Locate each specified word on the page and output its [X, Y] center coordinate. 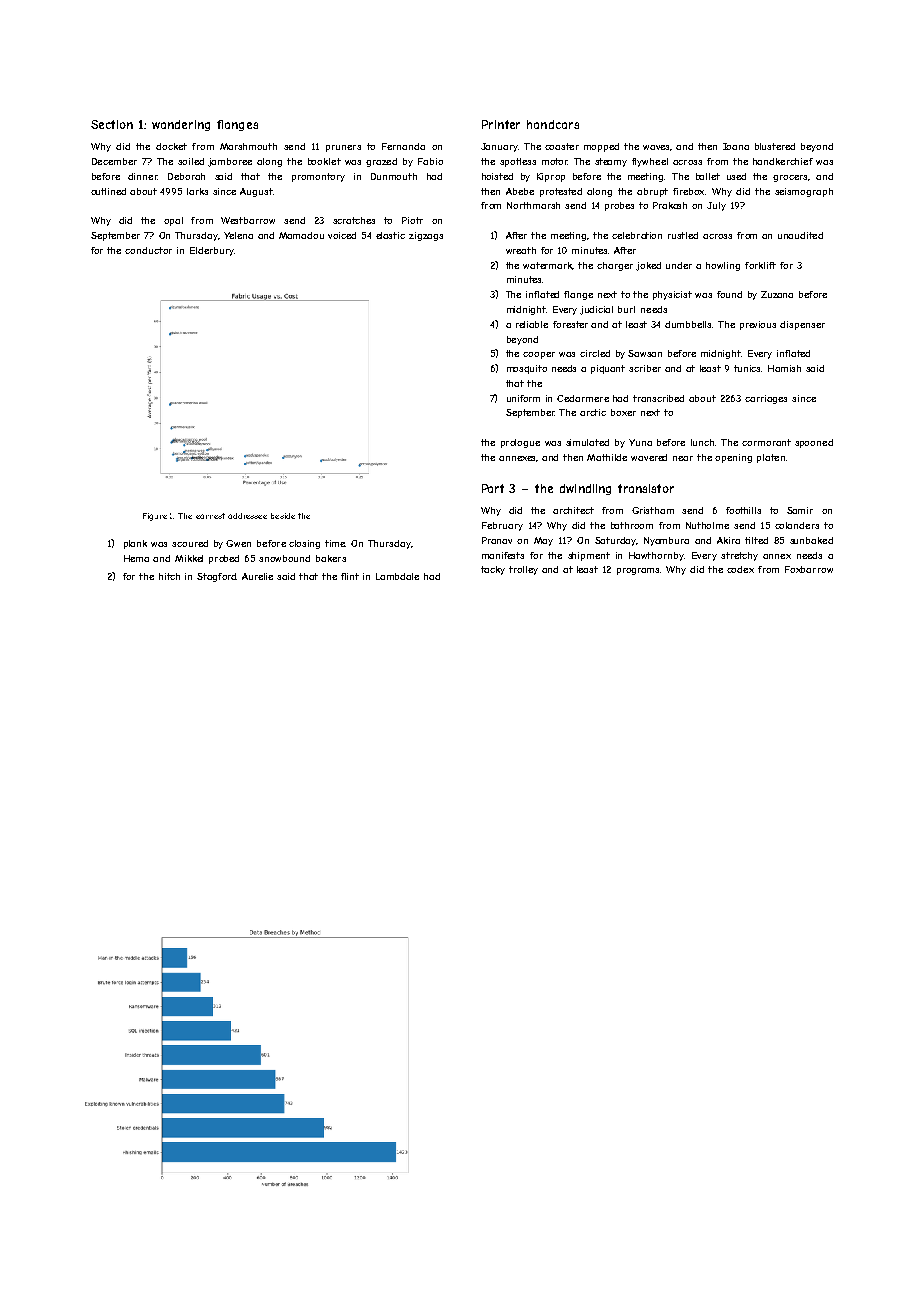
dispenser [802, 325]
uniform [523, 398]
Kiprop [551, 177]
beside [283, 516]
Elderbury [212, 251]
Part [493, 488]
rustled [683, 235]
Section [112, 124]
